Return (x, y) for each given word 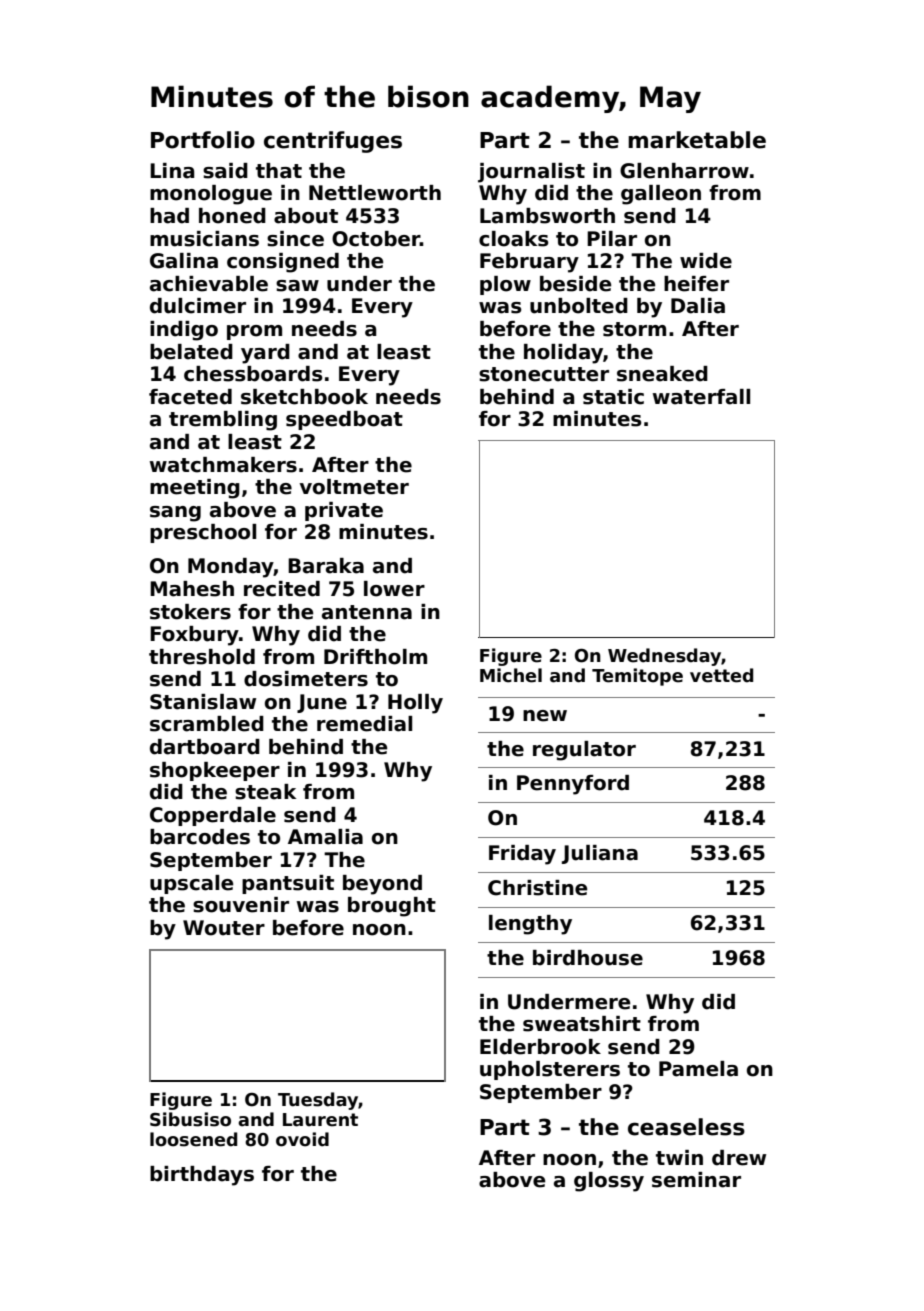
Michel (511, 675)
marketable (697, 140)
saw (297, 286)
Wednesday (664, 657)
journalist (531, 173)
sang (175, 514)
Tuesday (318, 1101)
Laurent (320, 1120)
